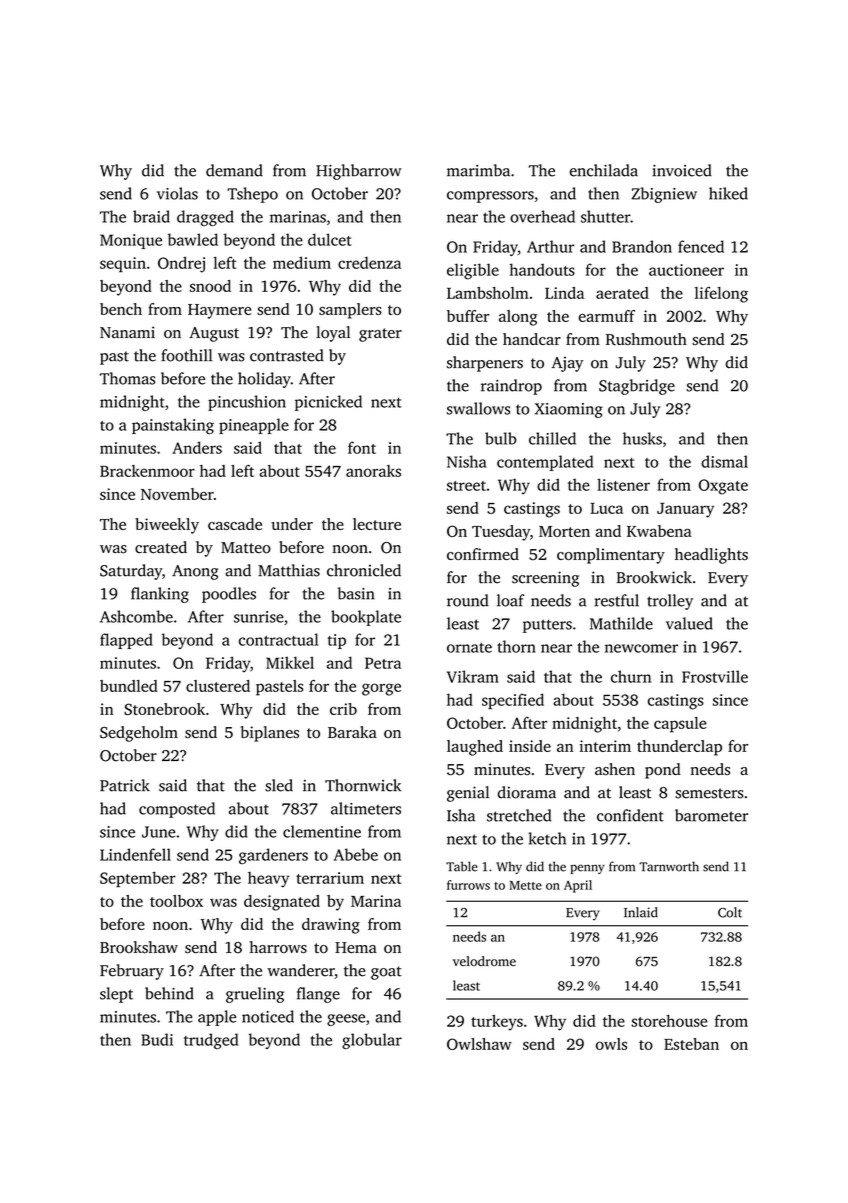 Image resolution: width=848 pixels, height=1203 pixels. I want to click on crib, so click(343, 709).
